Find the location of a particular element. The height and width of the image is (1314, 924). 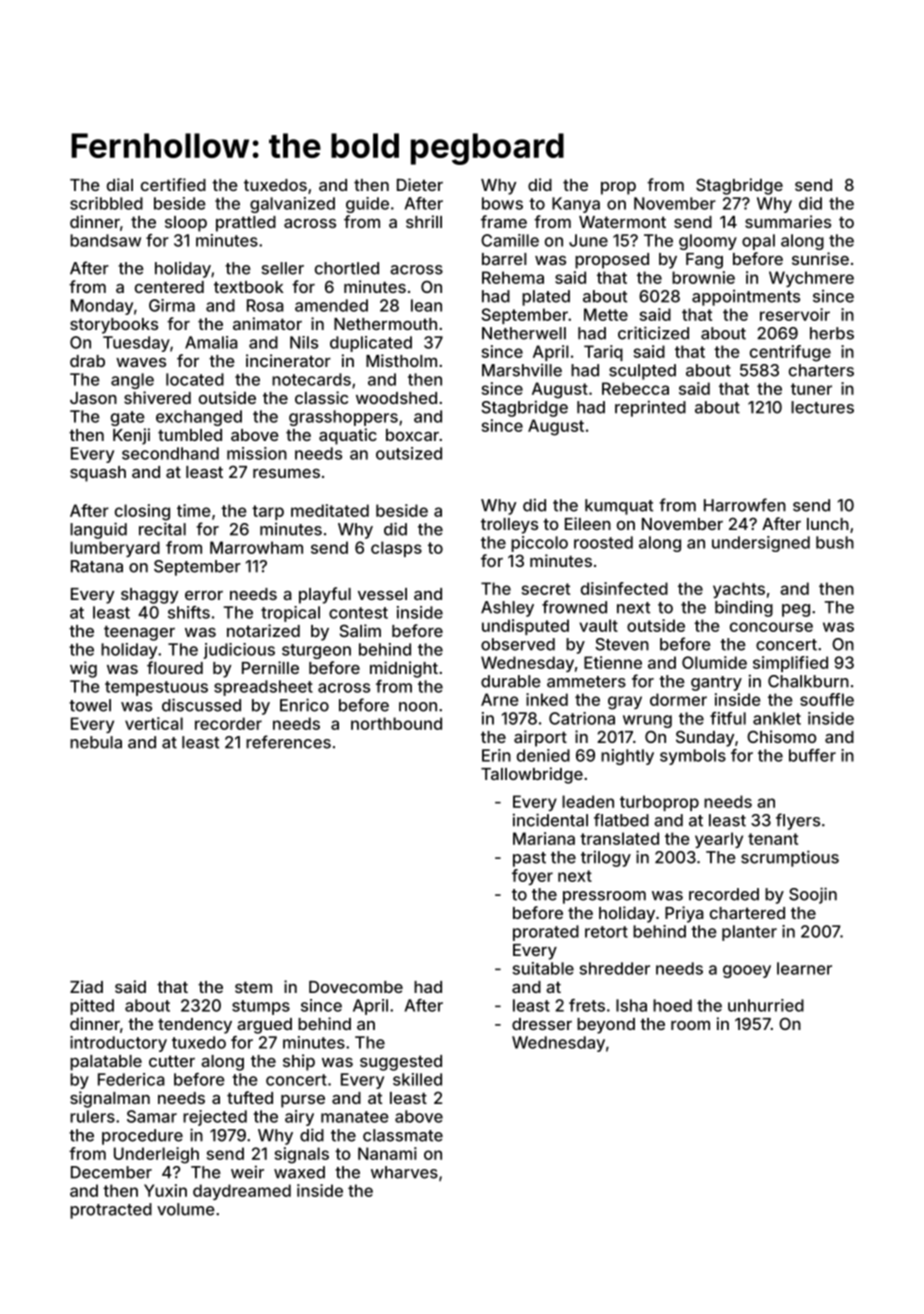

galvanized is located at coordinates (292, 205).
